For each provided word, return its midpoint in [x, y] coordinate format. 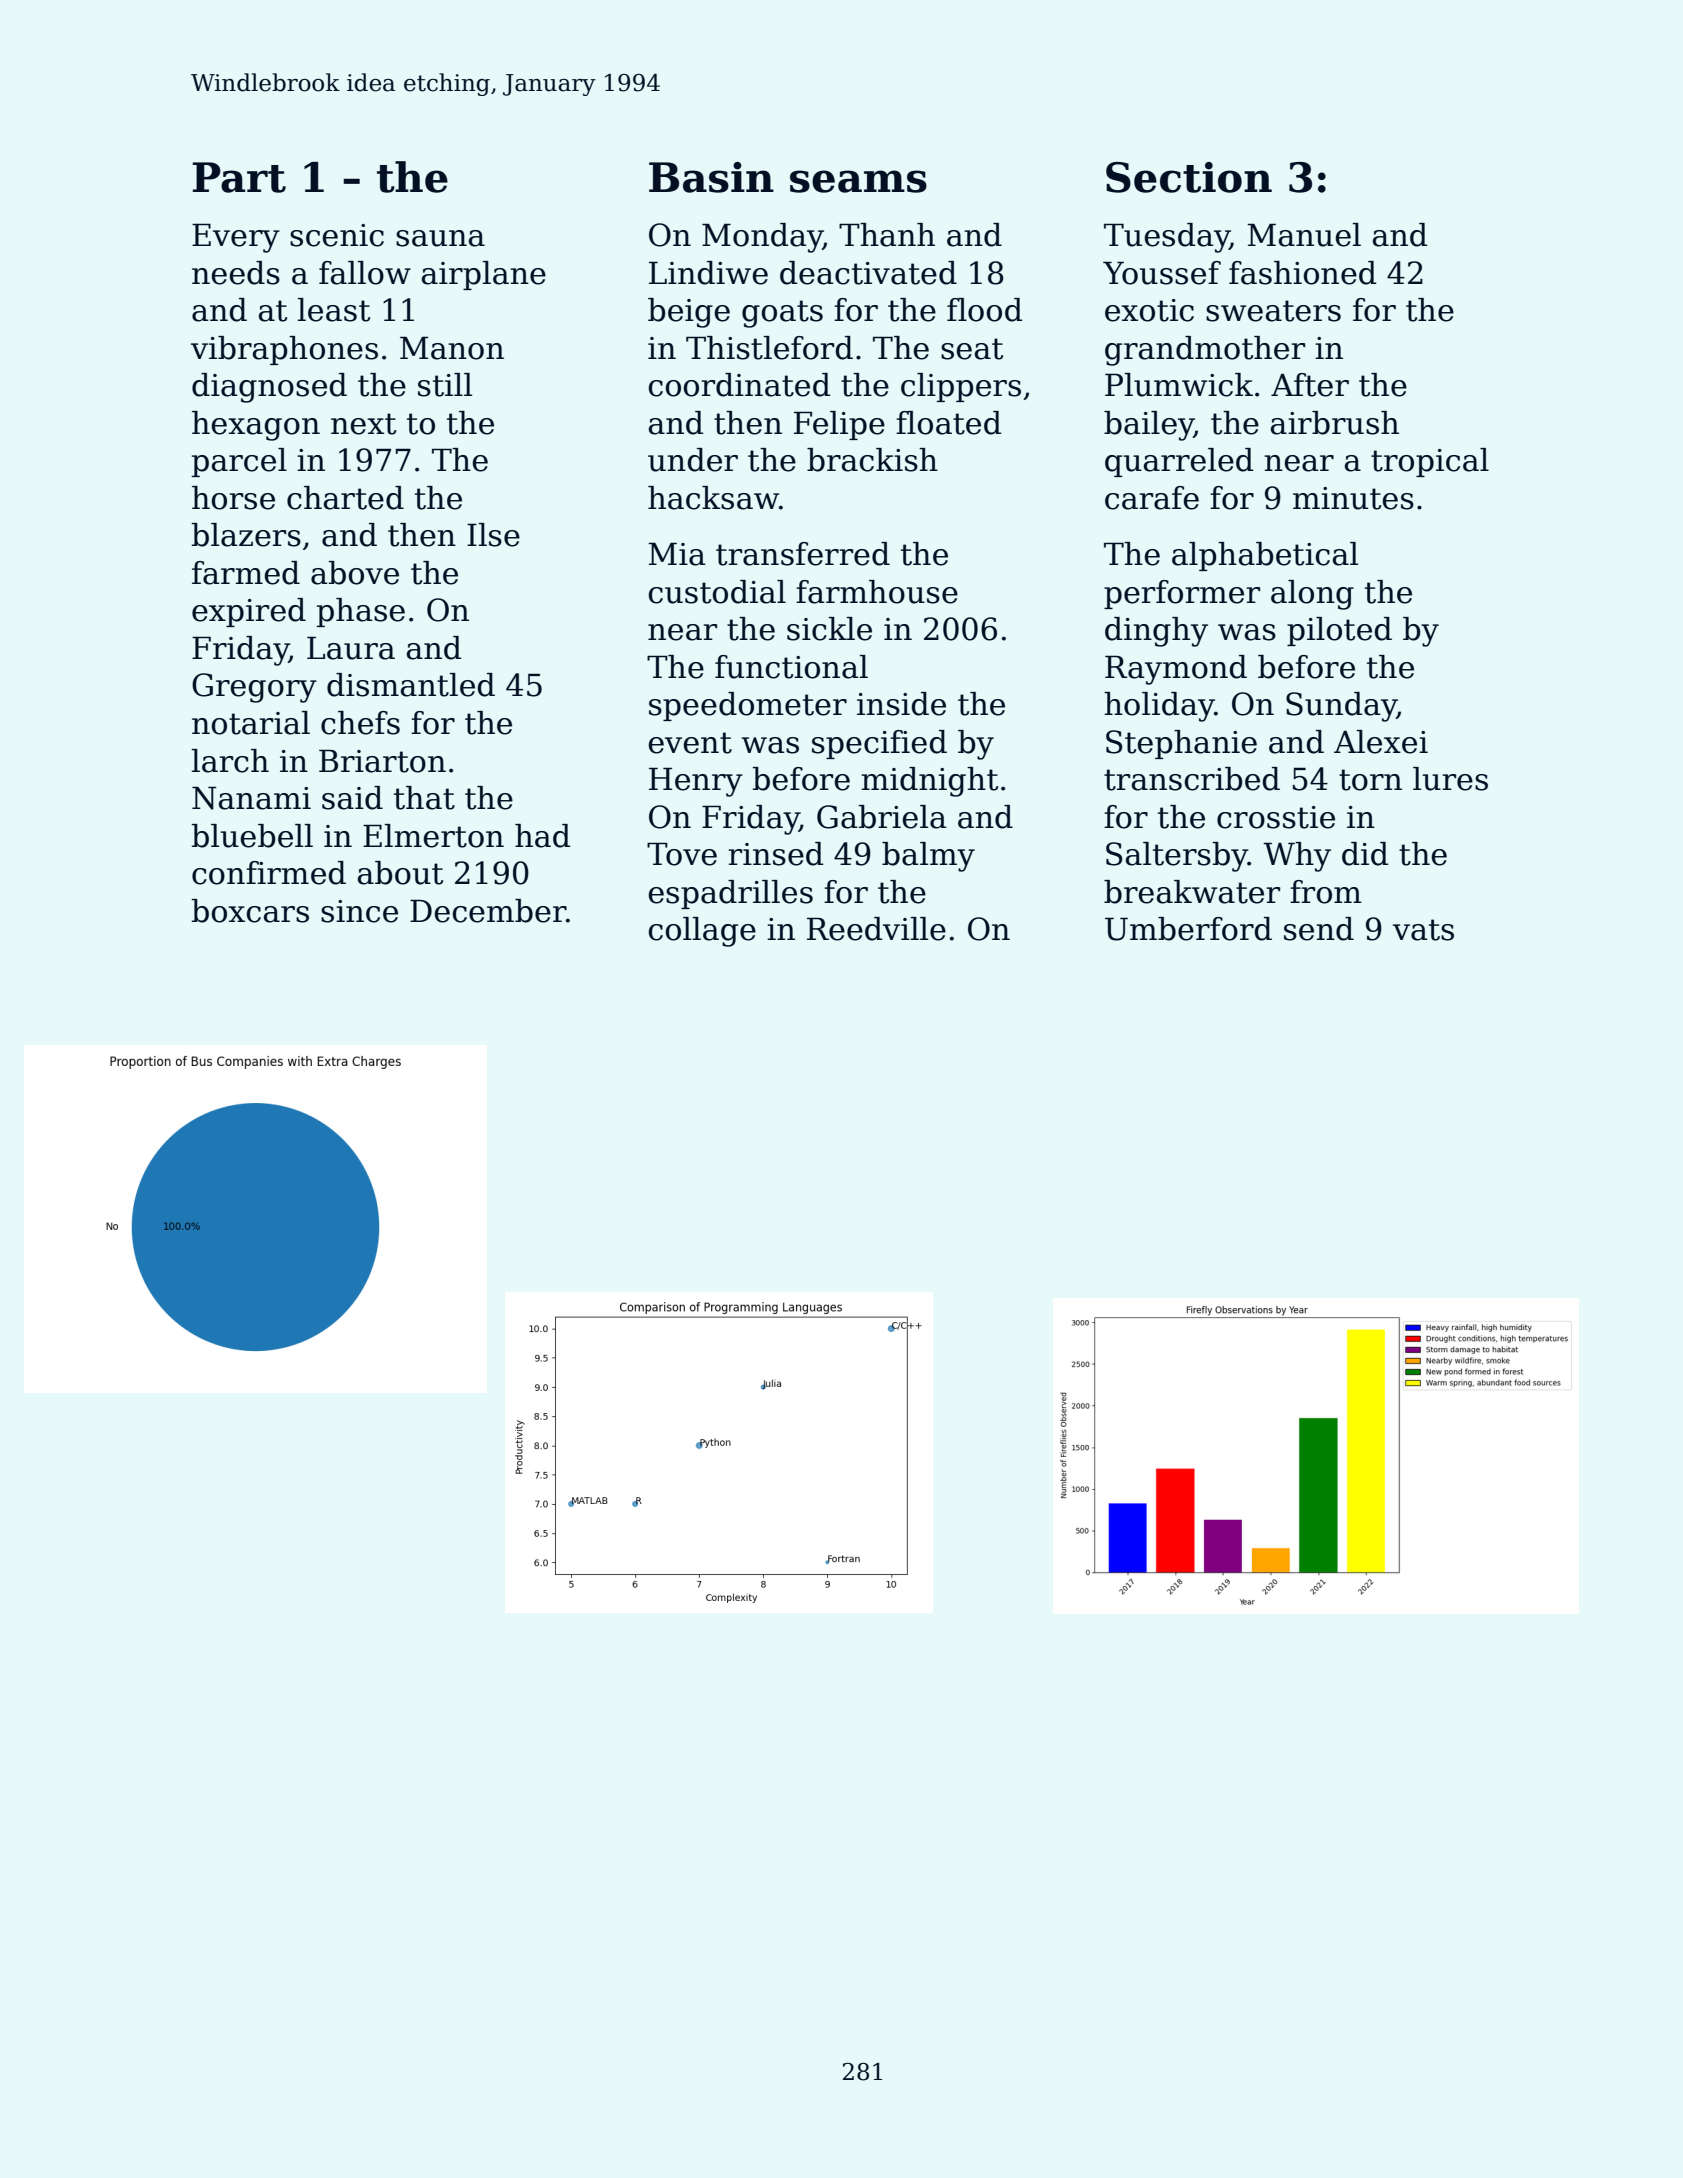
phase [361, 612]
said [352, 798]
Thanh [887, 235]
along [1312, 595]
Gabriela [882, 817]
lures [1450, 779]
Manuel [1304, 235]
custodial [717, 592]
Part [239, 177]
